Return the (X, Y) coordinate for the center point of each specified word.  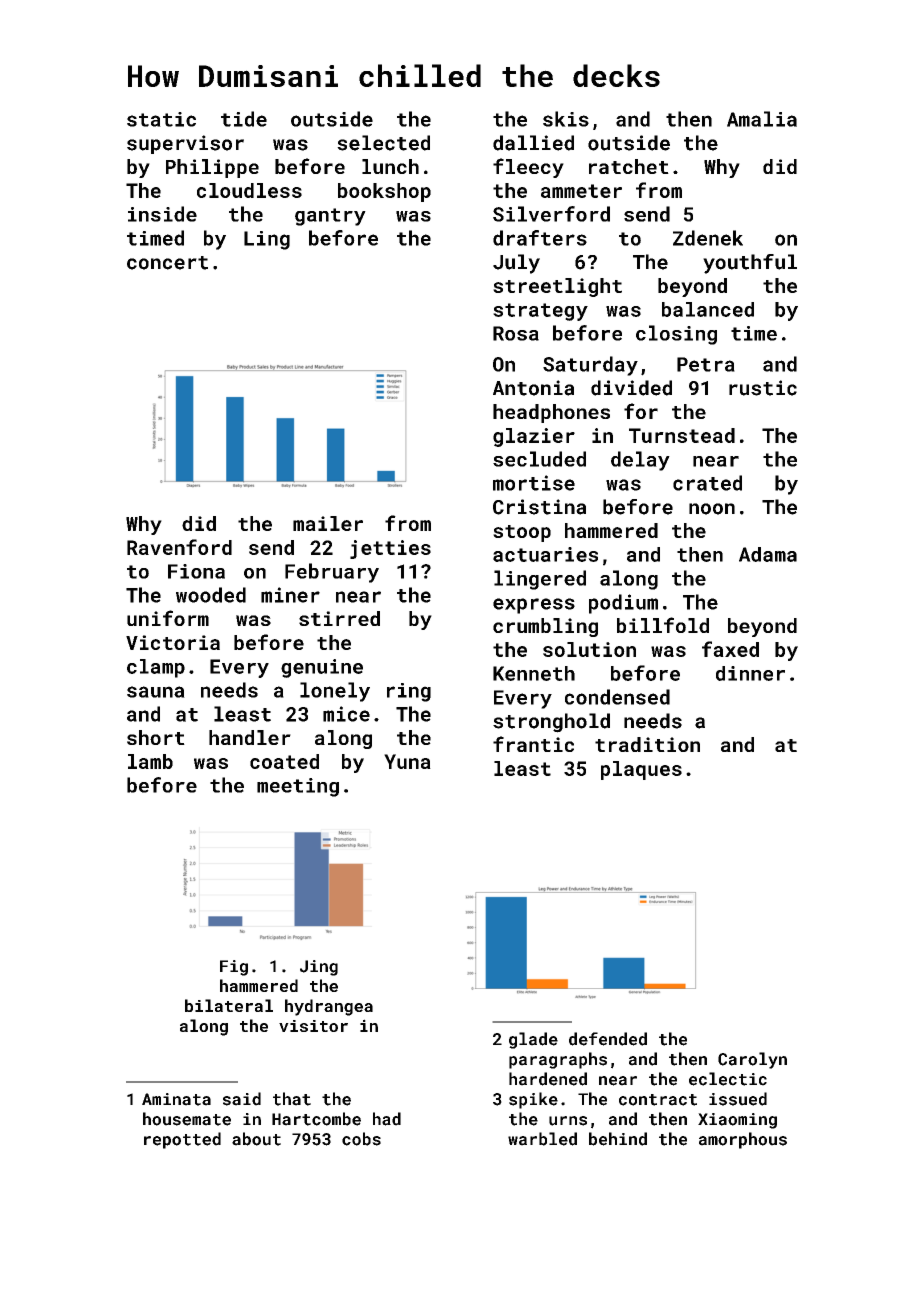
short (156, 737)
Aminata (176, 1099)
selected (383, 143)
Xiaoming (737, 1121)
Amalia (762, 119)
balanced (708, 309)
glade (533, 1040)
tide (244, 119)
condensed (617, 697)
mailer (328, 523)
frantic (533, 744)
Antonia (533, 388)
